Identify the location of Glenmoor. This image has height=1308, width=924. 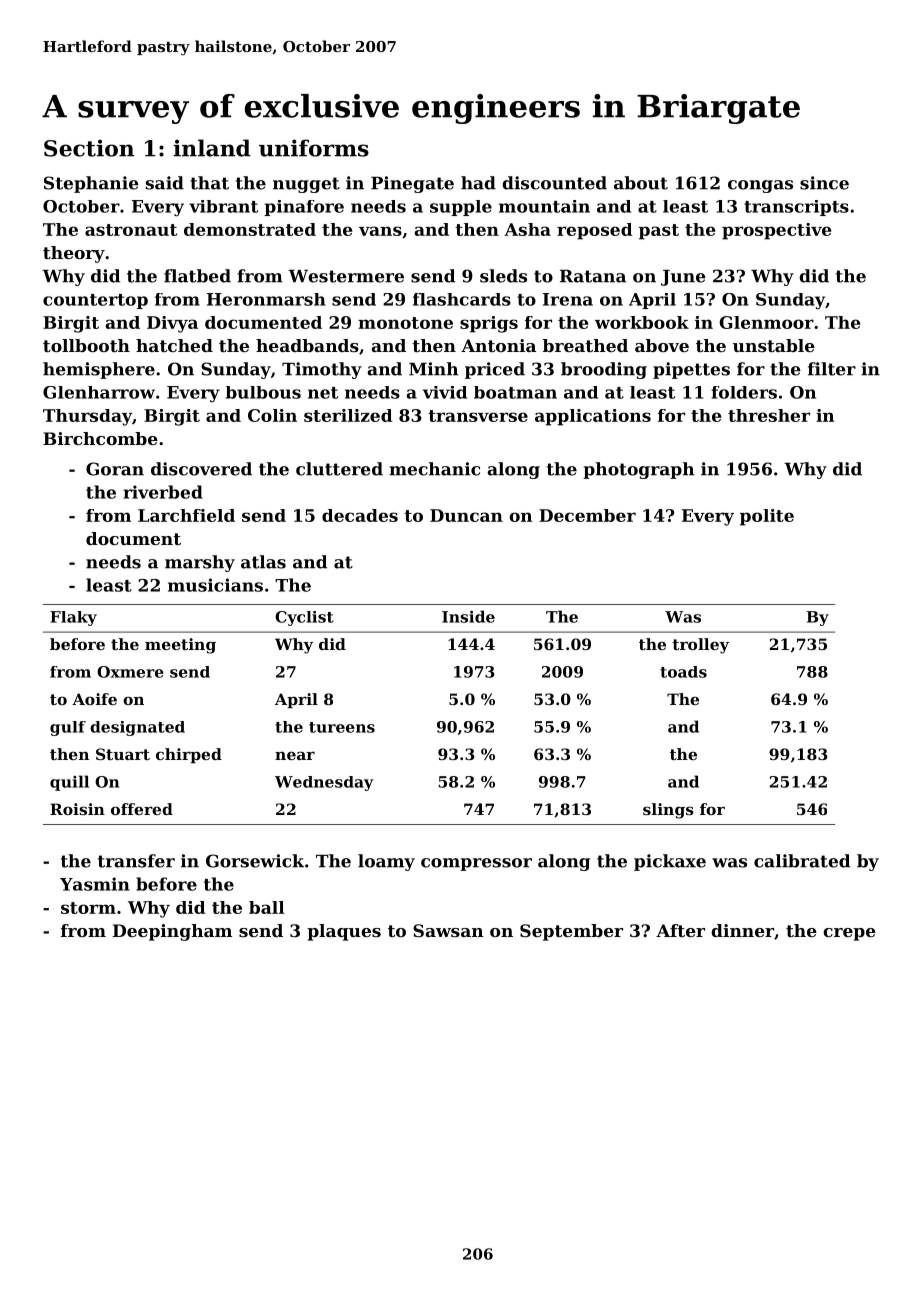
(766, 322).
